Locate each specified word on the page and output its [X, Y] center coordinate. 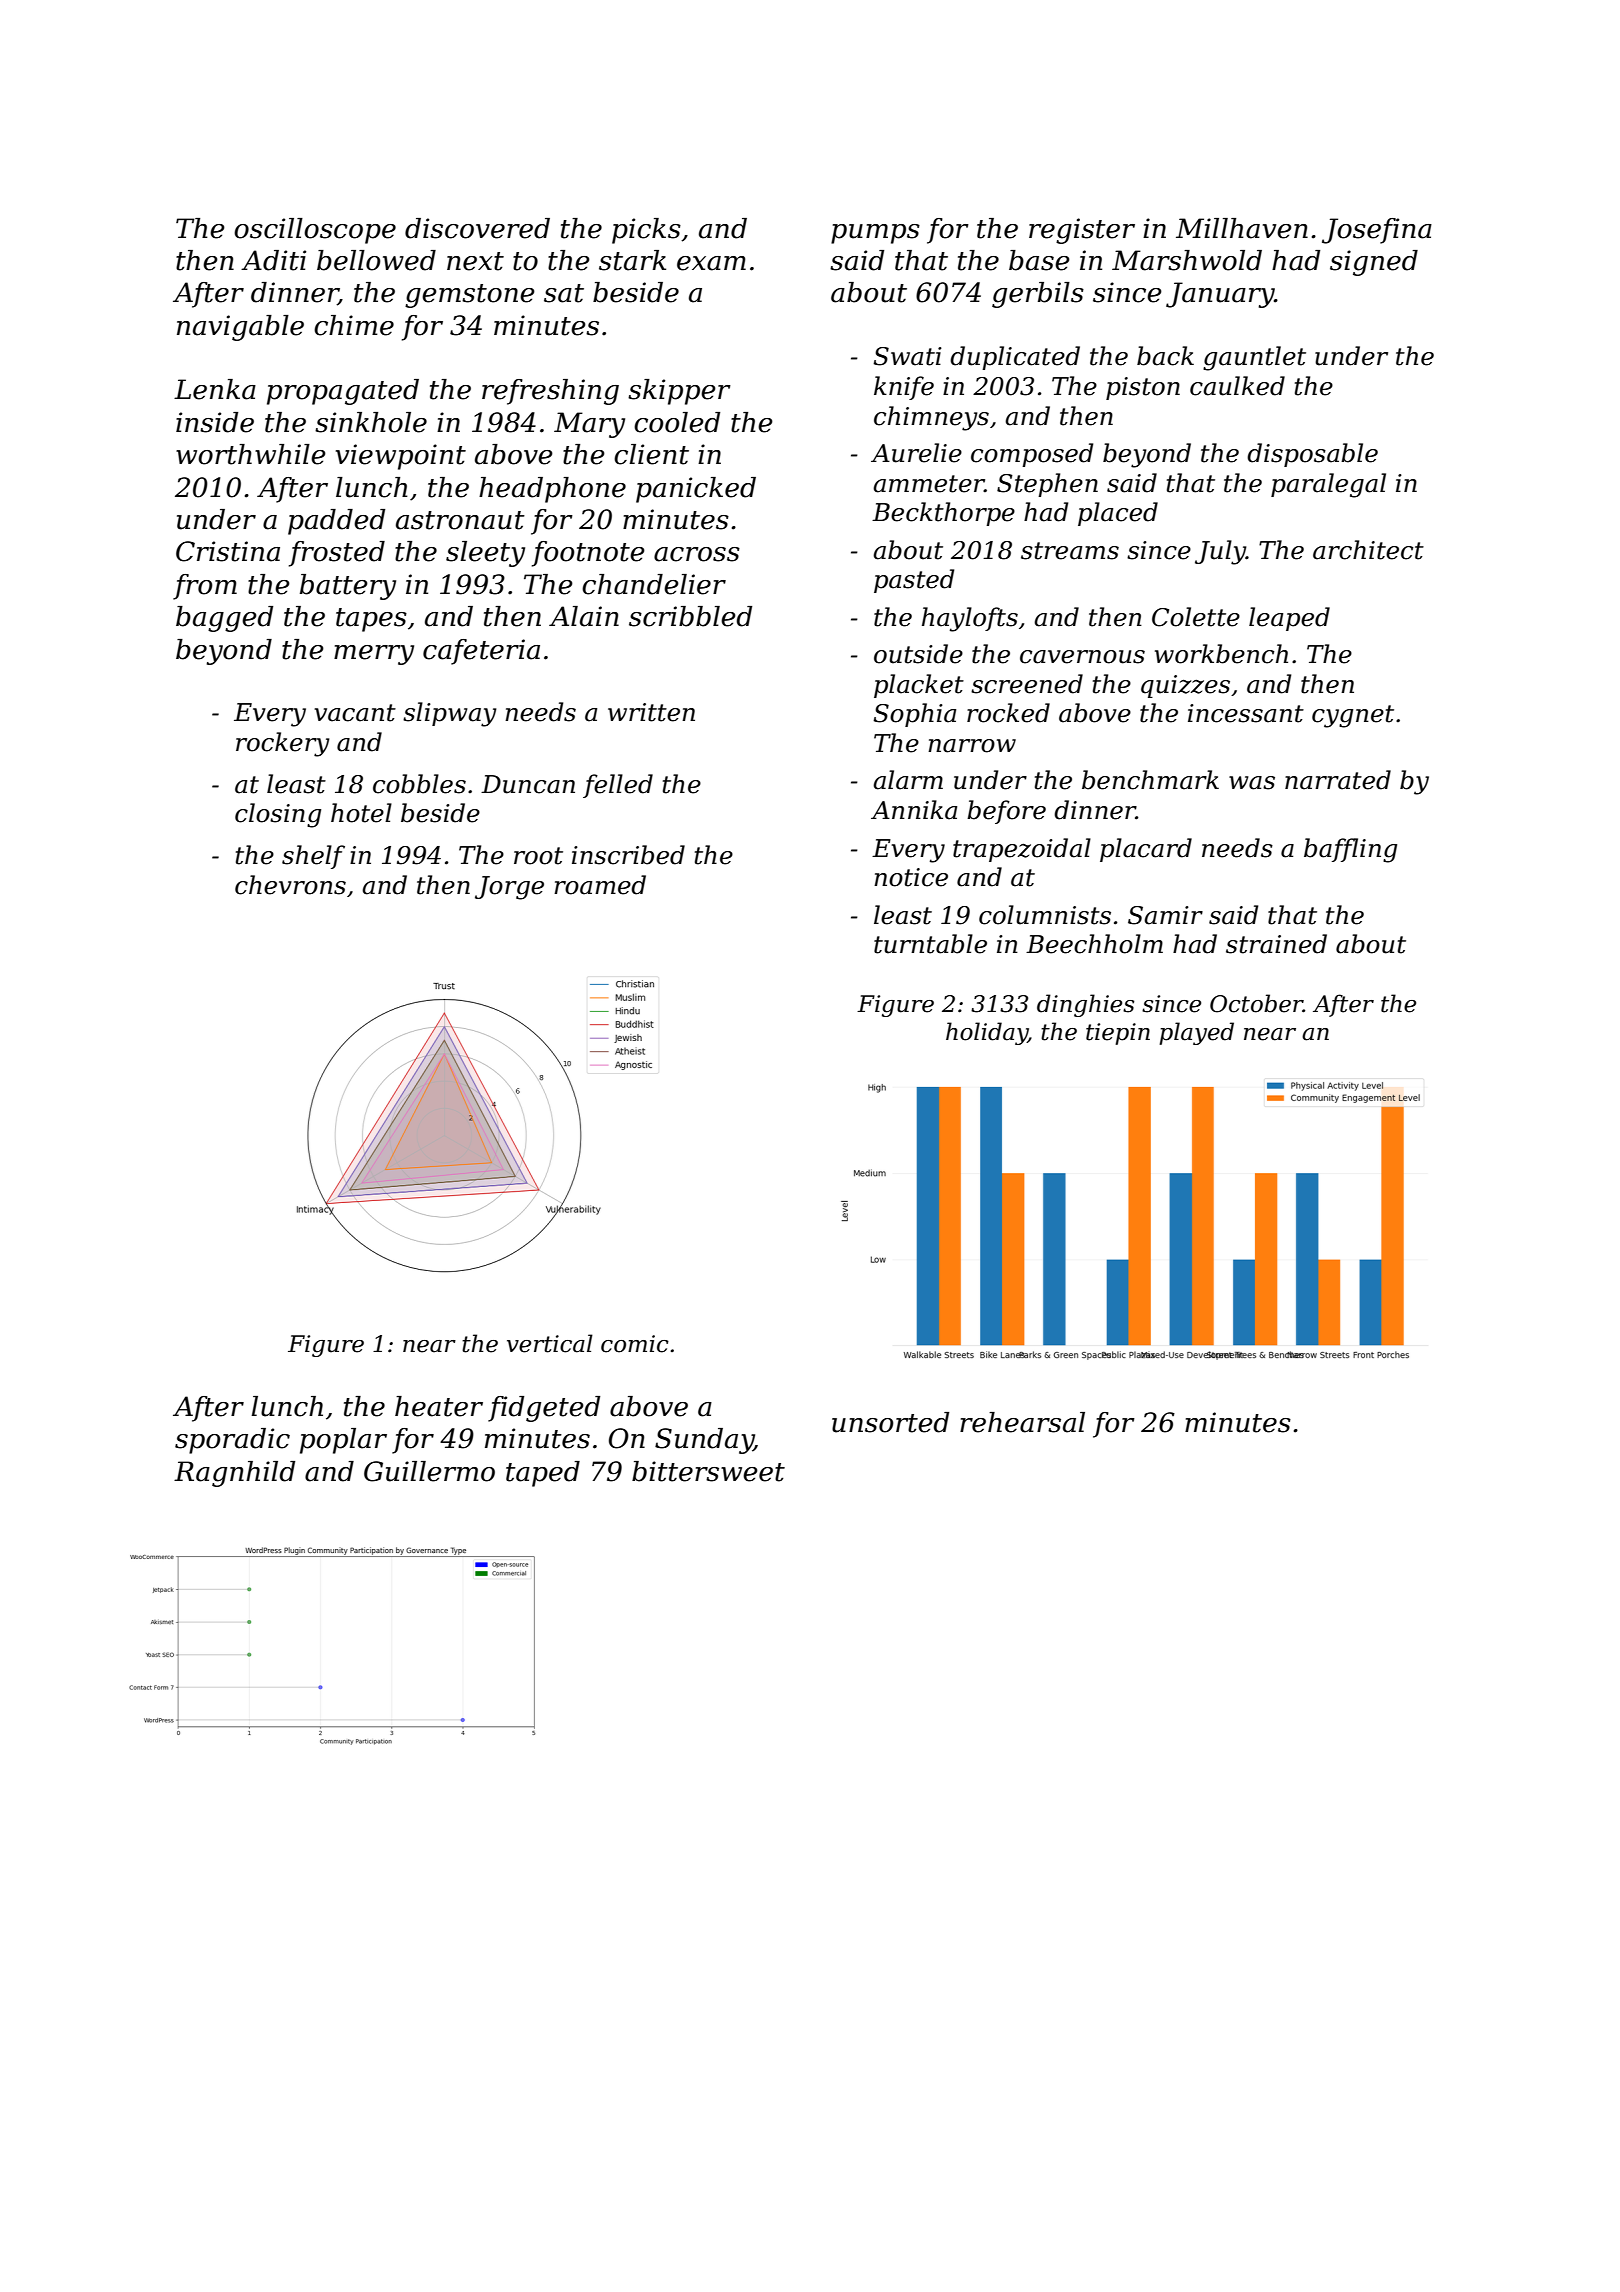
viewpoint [401, 457]
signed [1374, 263]
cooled [677, 422]
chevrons [290, 885]
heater [439, 1406]
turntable [930, 944]
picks [646, 231]
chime [354, 325]
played [1196, 1033]
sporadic [232, 1441]
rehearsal [1022, 1422]
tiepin [1118, 1034]
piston [1143, 388]
